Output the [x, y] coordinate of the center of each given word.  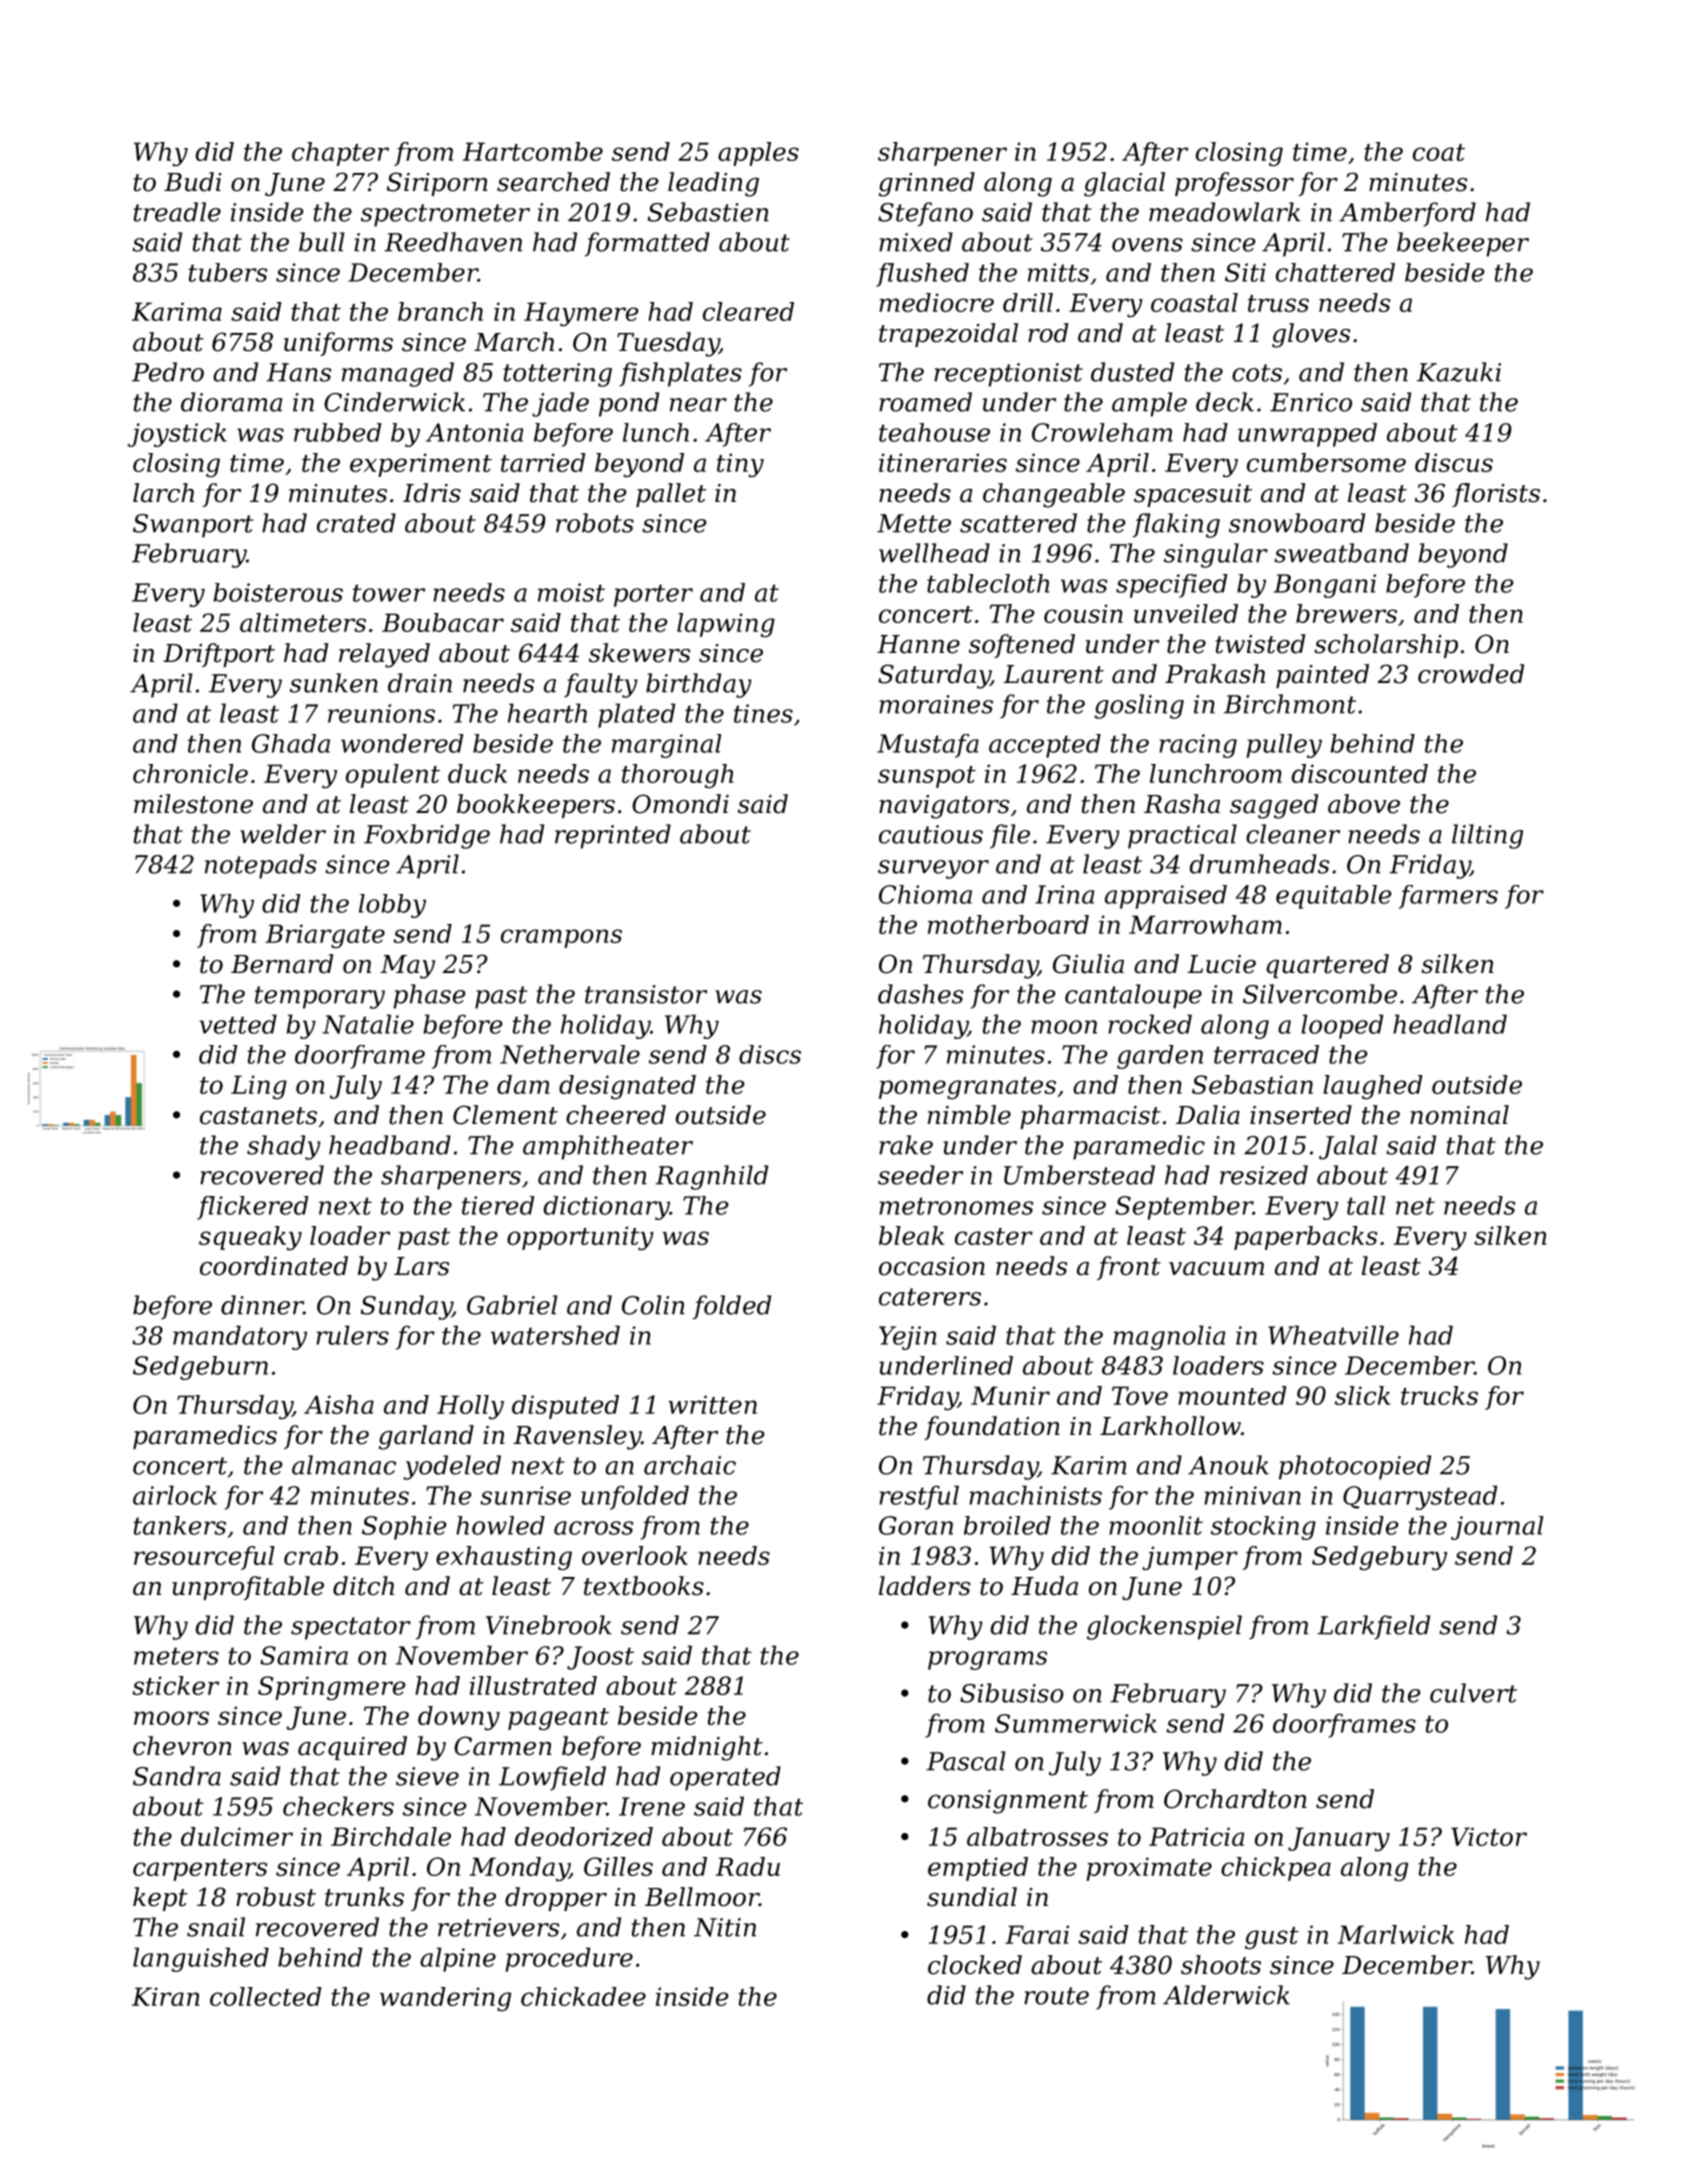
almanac [344, 1465]
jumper [1190, 1558]
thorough [677, 776]
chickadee [583, 1996]
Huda [1044, 1586]
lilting [1487, 836]
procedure [569, 1959]
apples [758, 154]
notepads [261, 866]
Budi [193, 182]
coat [1439, 152]
